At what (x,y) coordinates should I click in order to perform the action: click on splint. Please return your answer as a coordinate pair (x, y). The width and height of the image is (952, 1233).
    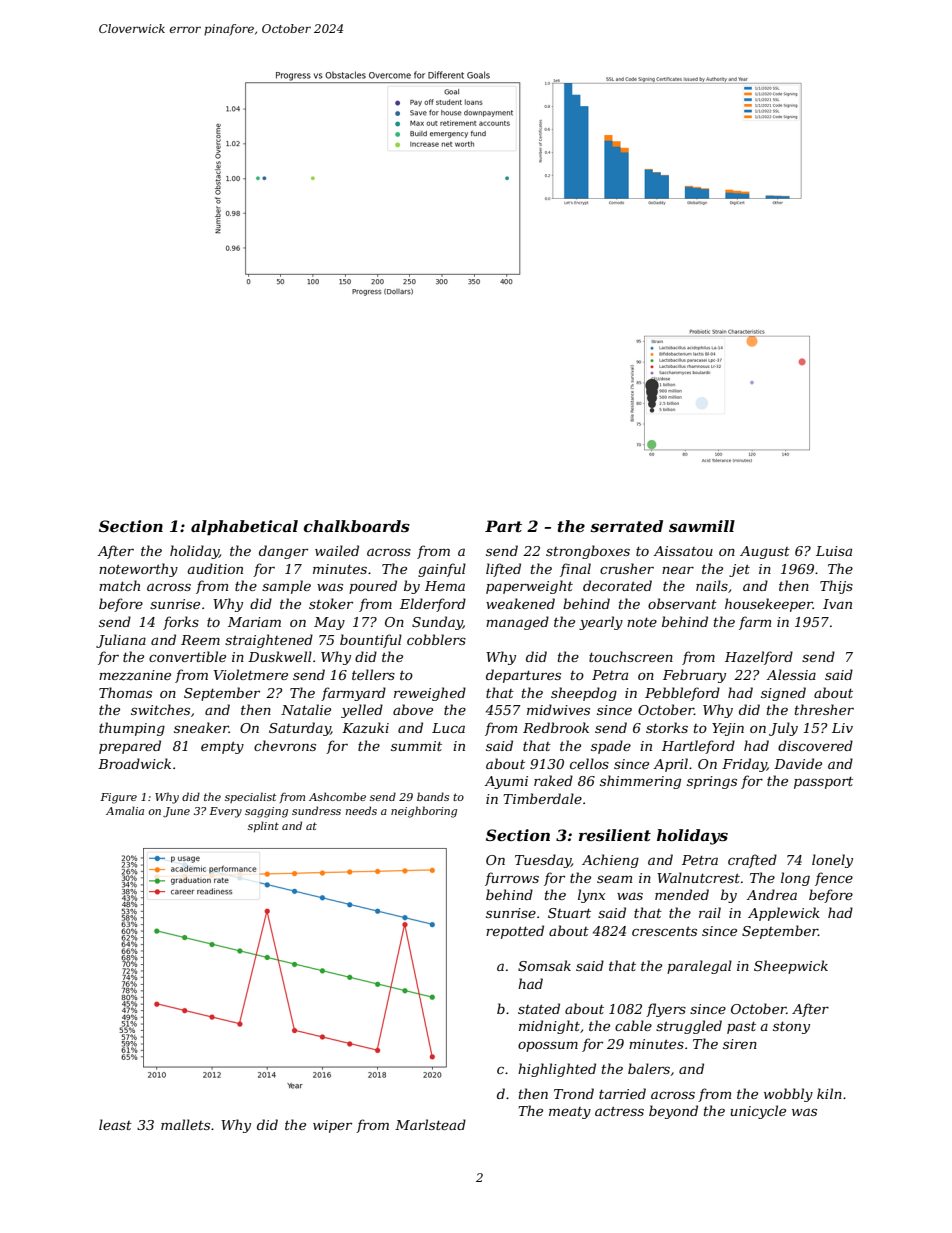
    Looking at the image, I should click on (263, 826).
